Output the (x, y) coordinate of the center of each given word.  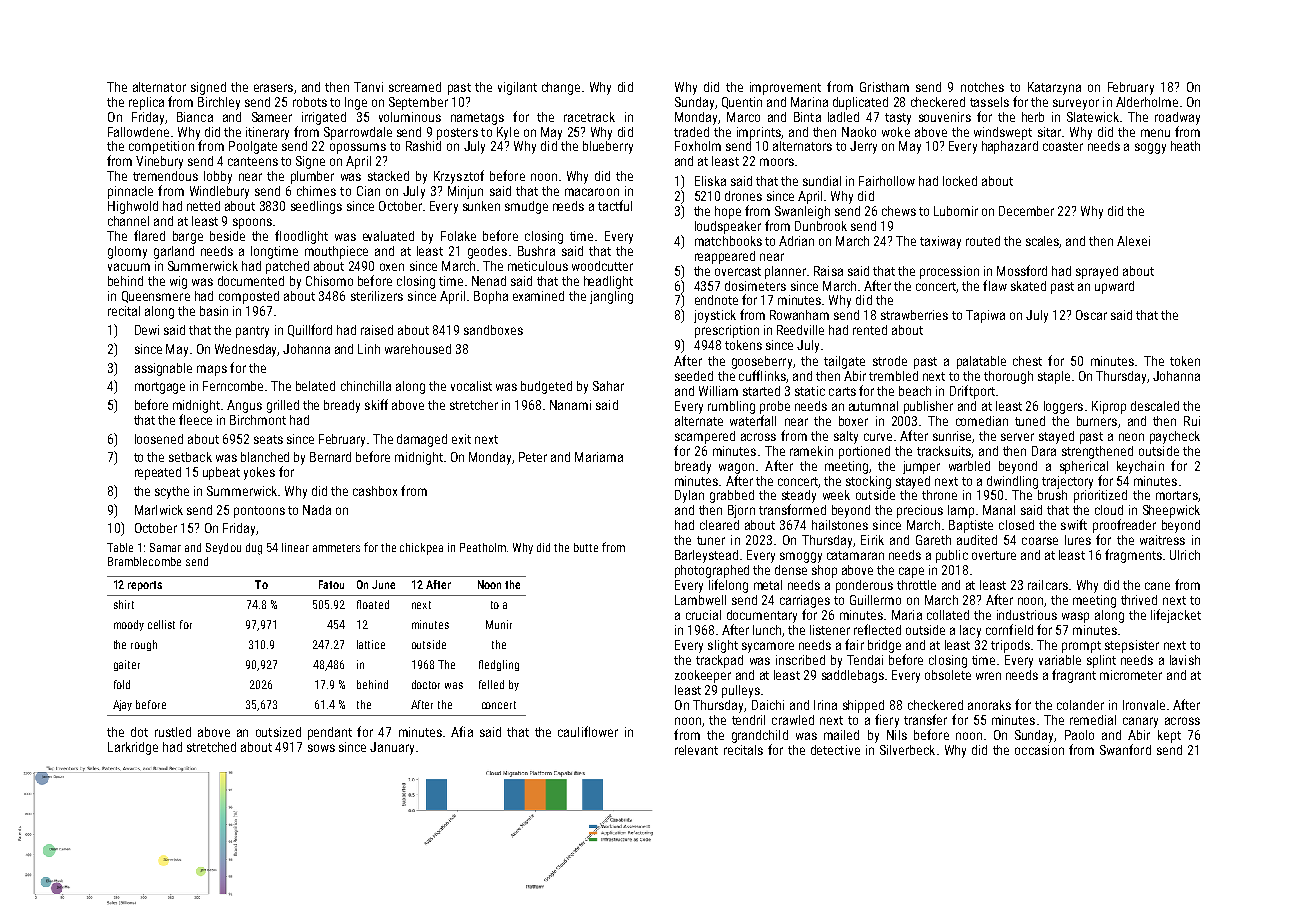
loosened (159, 439)
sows (321, 748)
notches (982, 87)
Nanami (570, 405)
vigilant (517, 88)
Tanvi (368, 87)
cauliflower (588, 731)
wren (988, 676)
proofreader (1124, 526)
